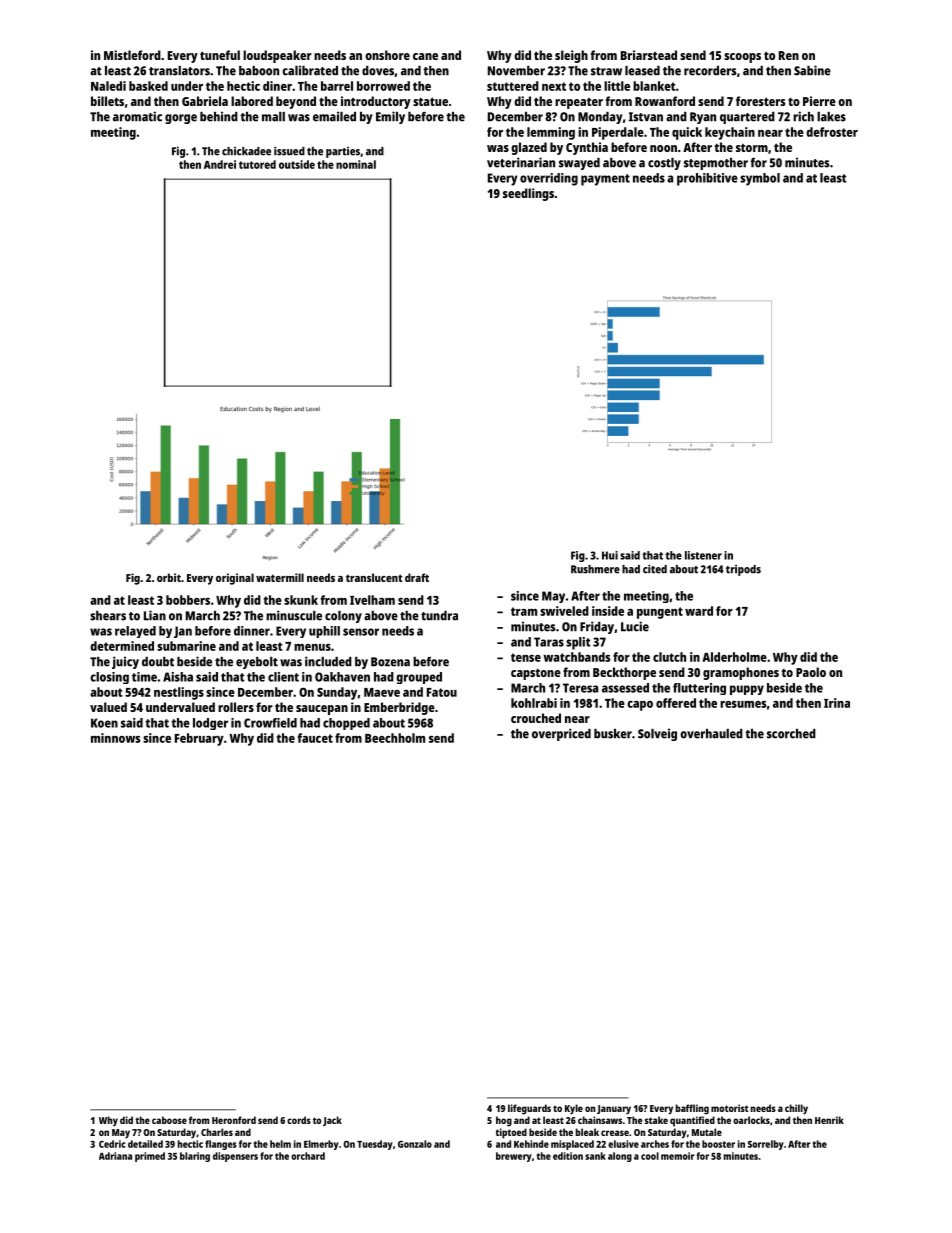 The width and height of the page is (952, 1233). What do you see at coordinates (332, 1121) in the page?
I see `Jack` at bounding box center [332, 1121].
